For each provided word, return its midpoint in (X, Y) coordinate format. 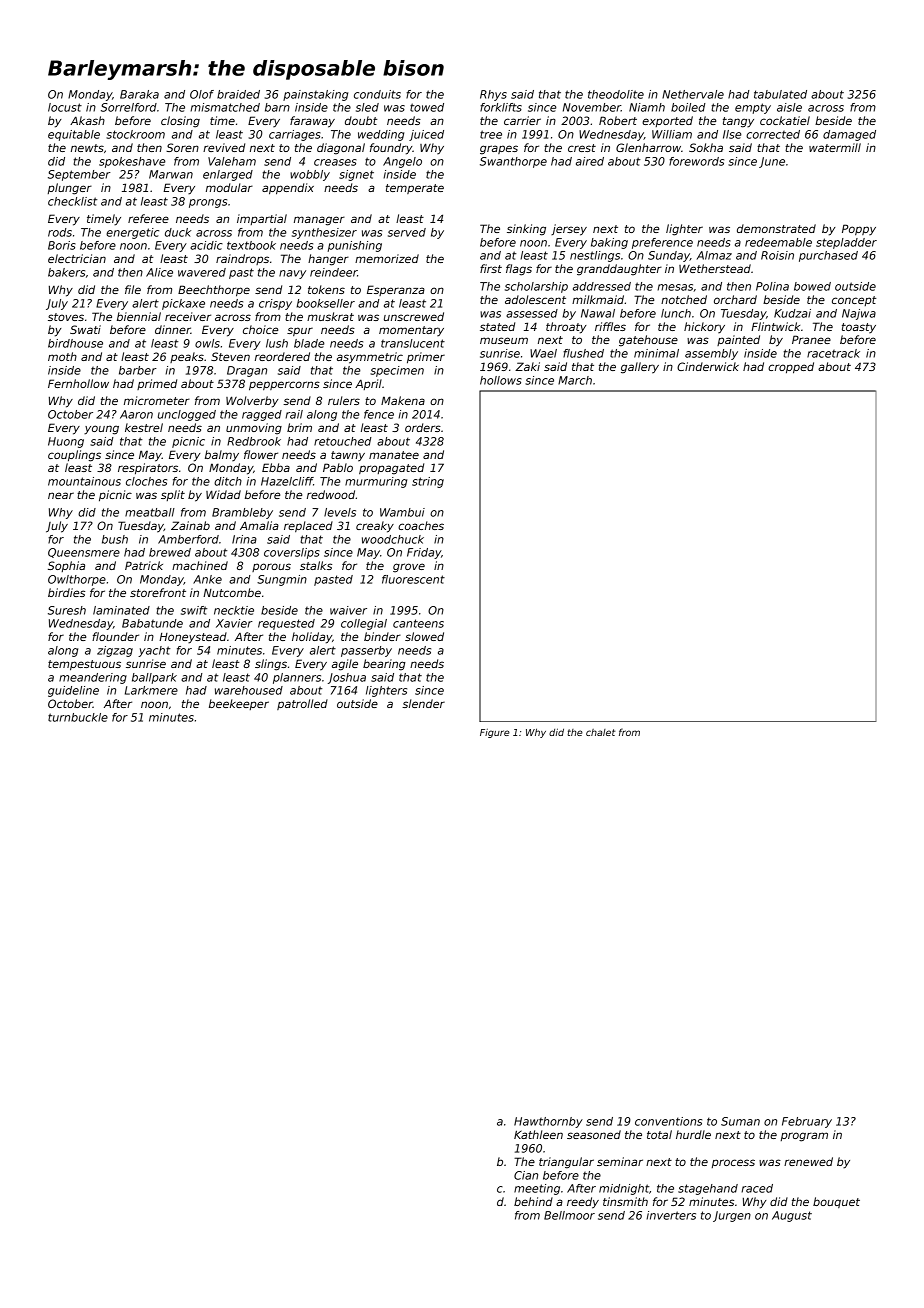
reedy (583, 1203)
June (772, 162)
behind (533, 1201)
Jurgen (732, 1216)
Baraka (139, 94)
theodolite (616, 94)
